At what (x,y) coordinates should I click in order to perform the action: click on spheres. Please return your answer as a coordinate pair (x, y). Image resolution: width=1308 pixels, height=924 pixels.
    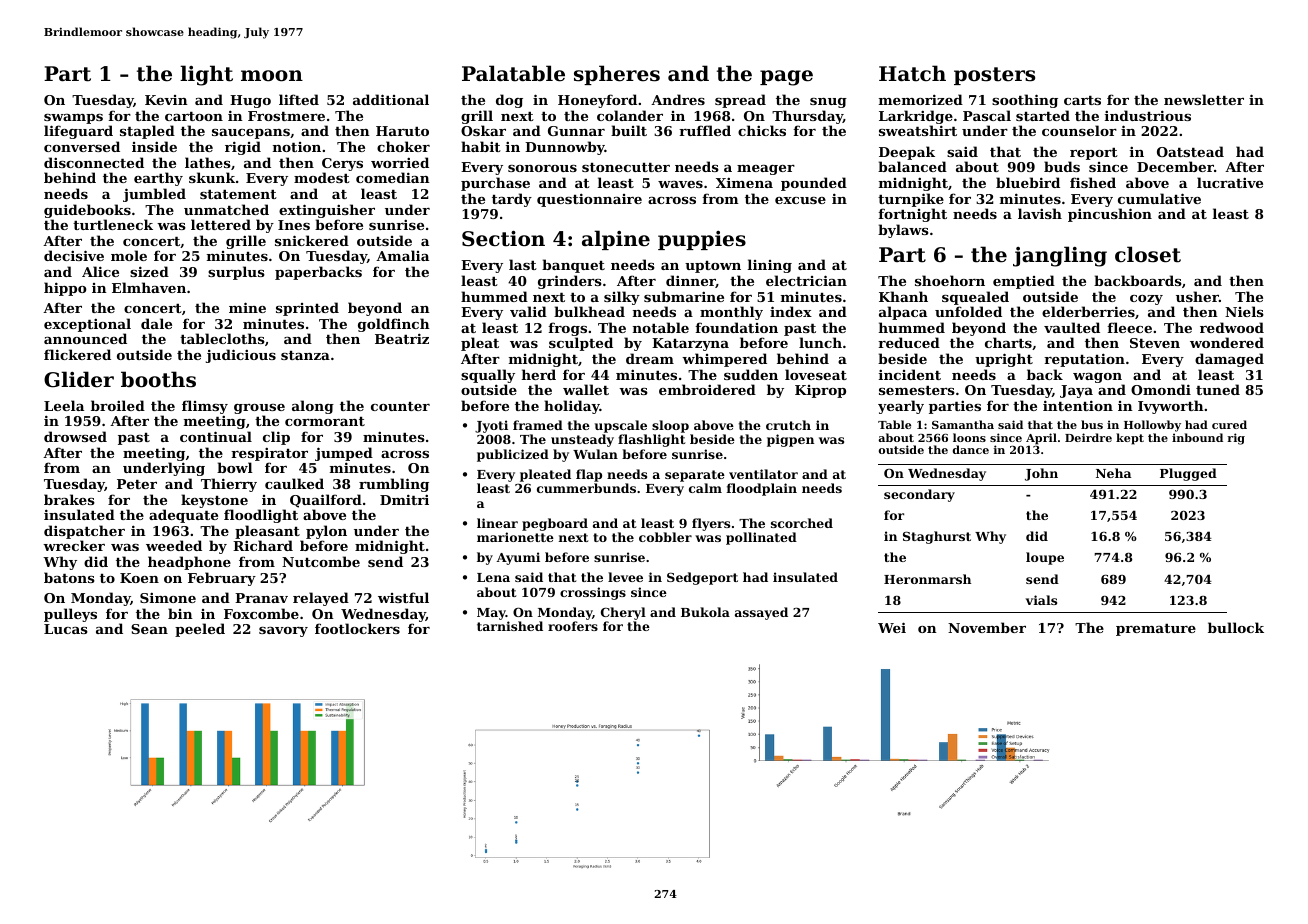
    Looking at the image, I should click on (617, 75).
